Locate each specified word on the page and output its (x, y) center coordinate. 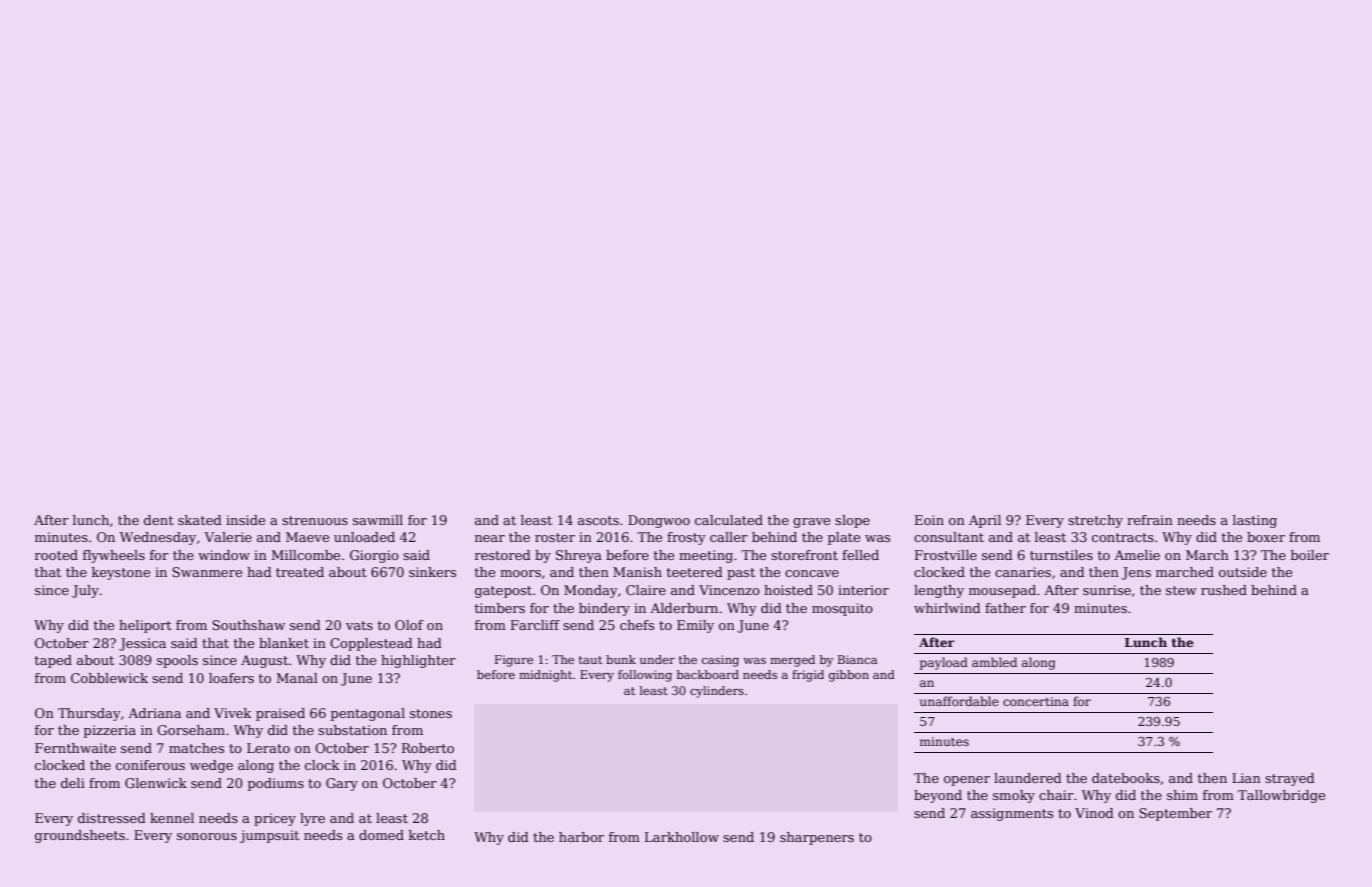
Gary (342, 784)
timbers (500, 608)
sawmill (378, 520)
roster (555, 537)
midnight (545, 676)
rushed (1224, 590)
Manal (297, 678)
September (1175, 814)
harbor (581, 837)
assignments (1012, 814)
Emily (695, 626)
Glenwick (156, 783)
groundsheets (80, 836)
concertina (1036, 701)
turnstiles (1061, 555)
